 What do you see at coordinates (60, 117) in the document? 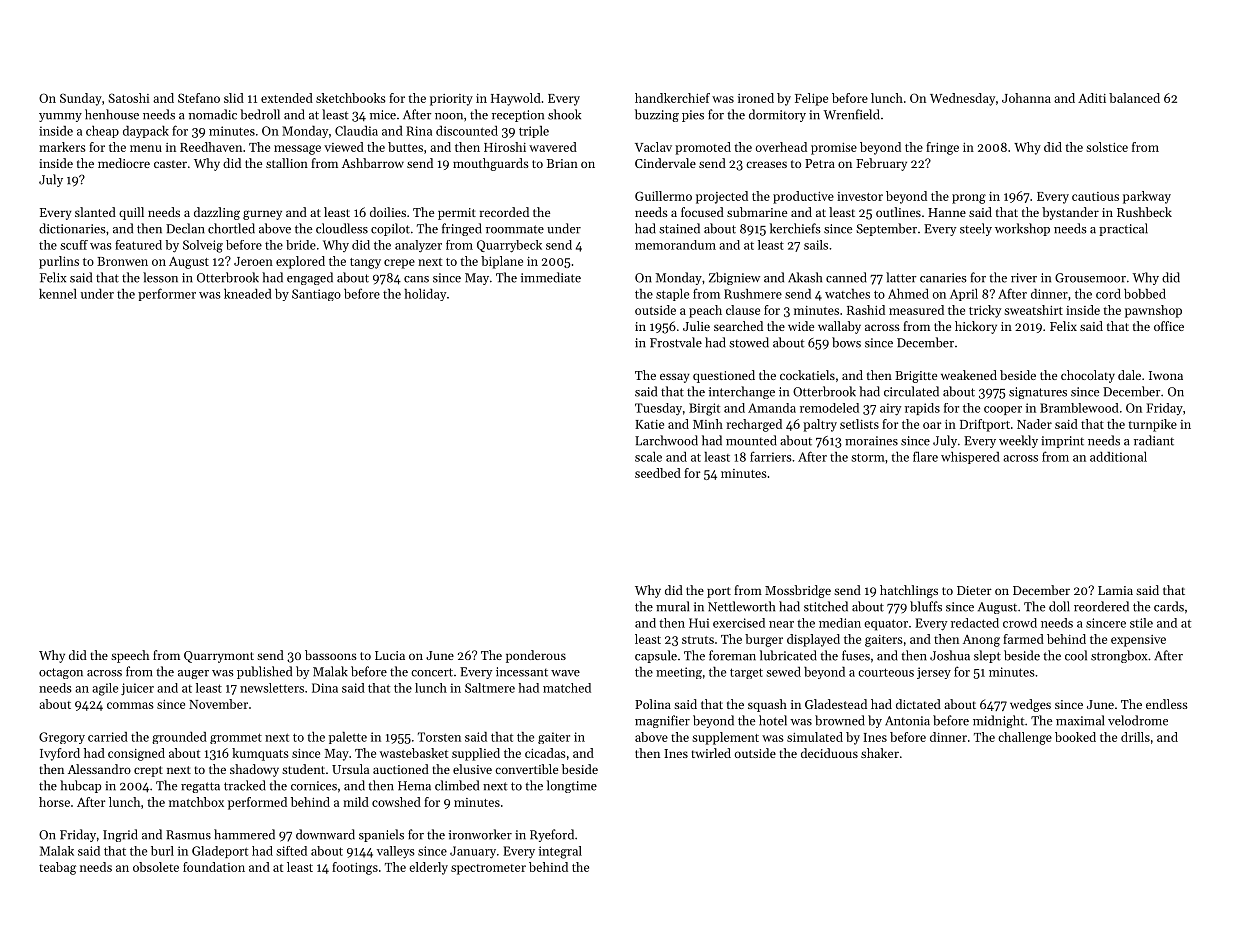
I see `yummy` at bounding box center [60, 117].
